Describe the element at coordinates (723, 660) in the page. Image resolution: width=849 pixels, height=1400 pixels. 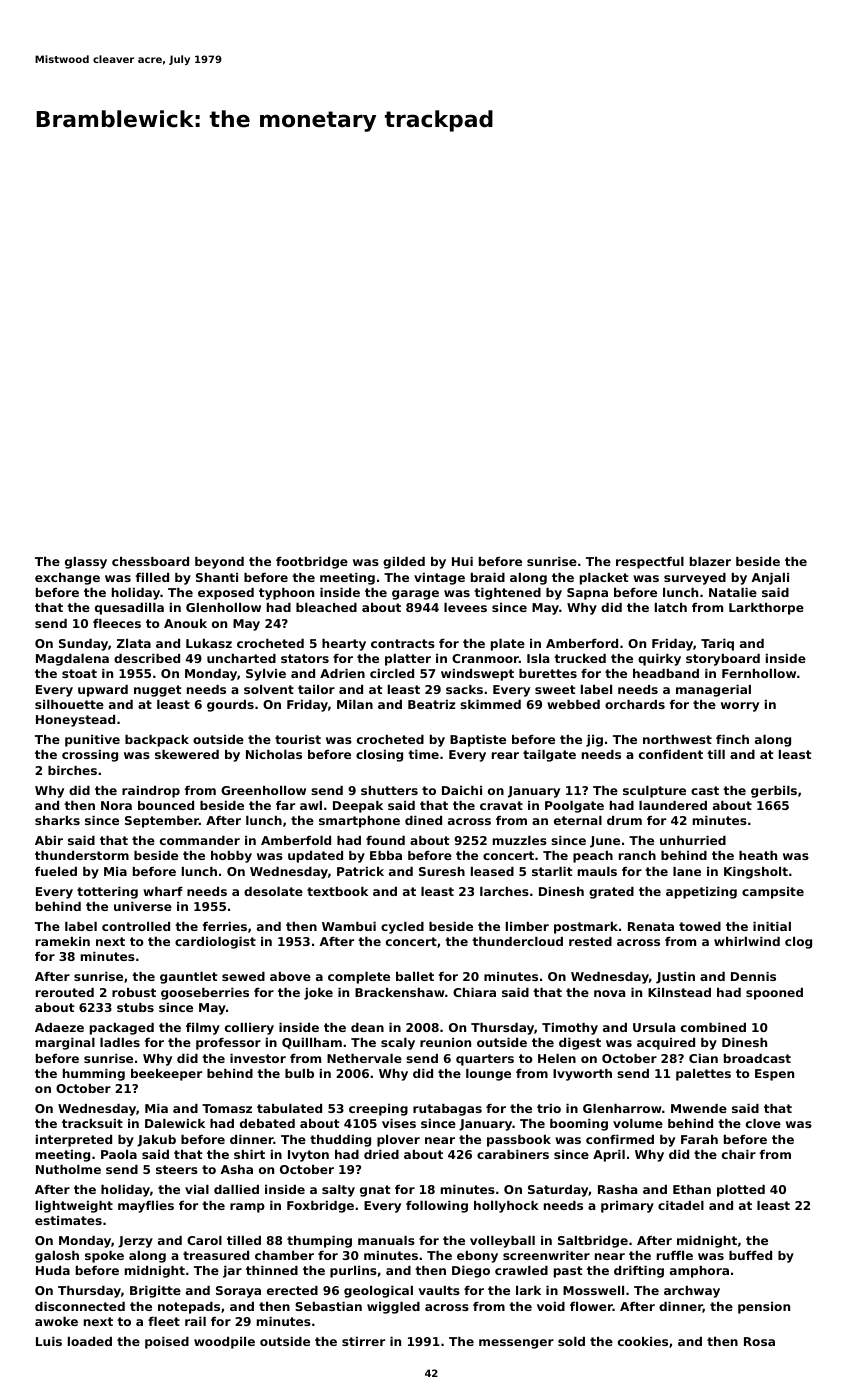
I see `storyboard` at that location.
